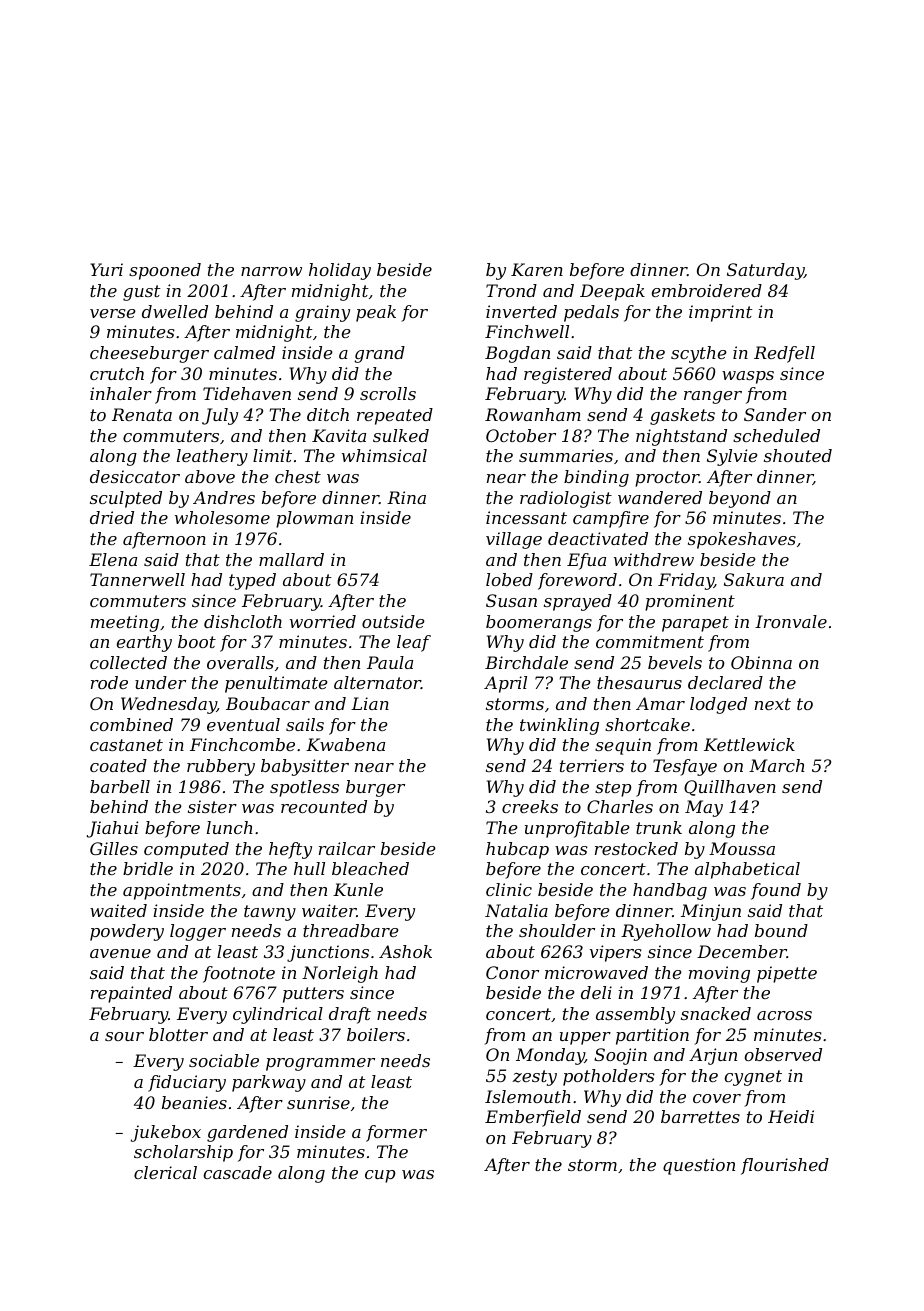 The height and width of the image is (1311, 924). What do you see at coordinates (509, 579) in the image?
I see `lobed` at bounding box center [509, 579].
